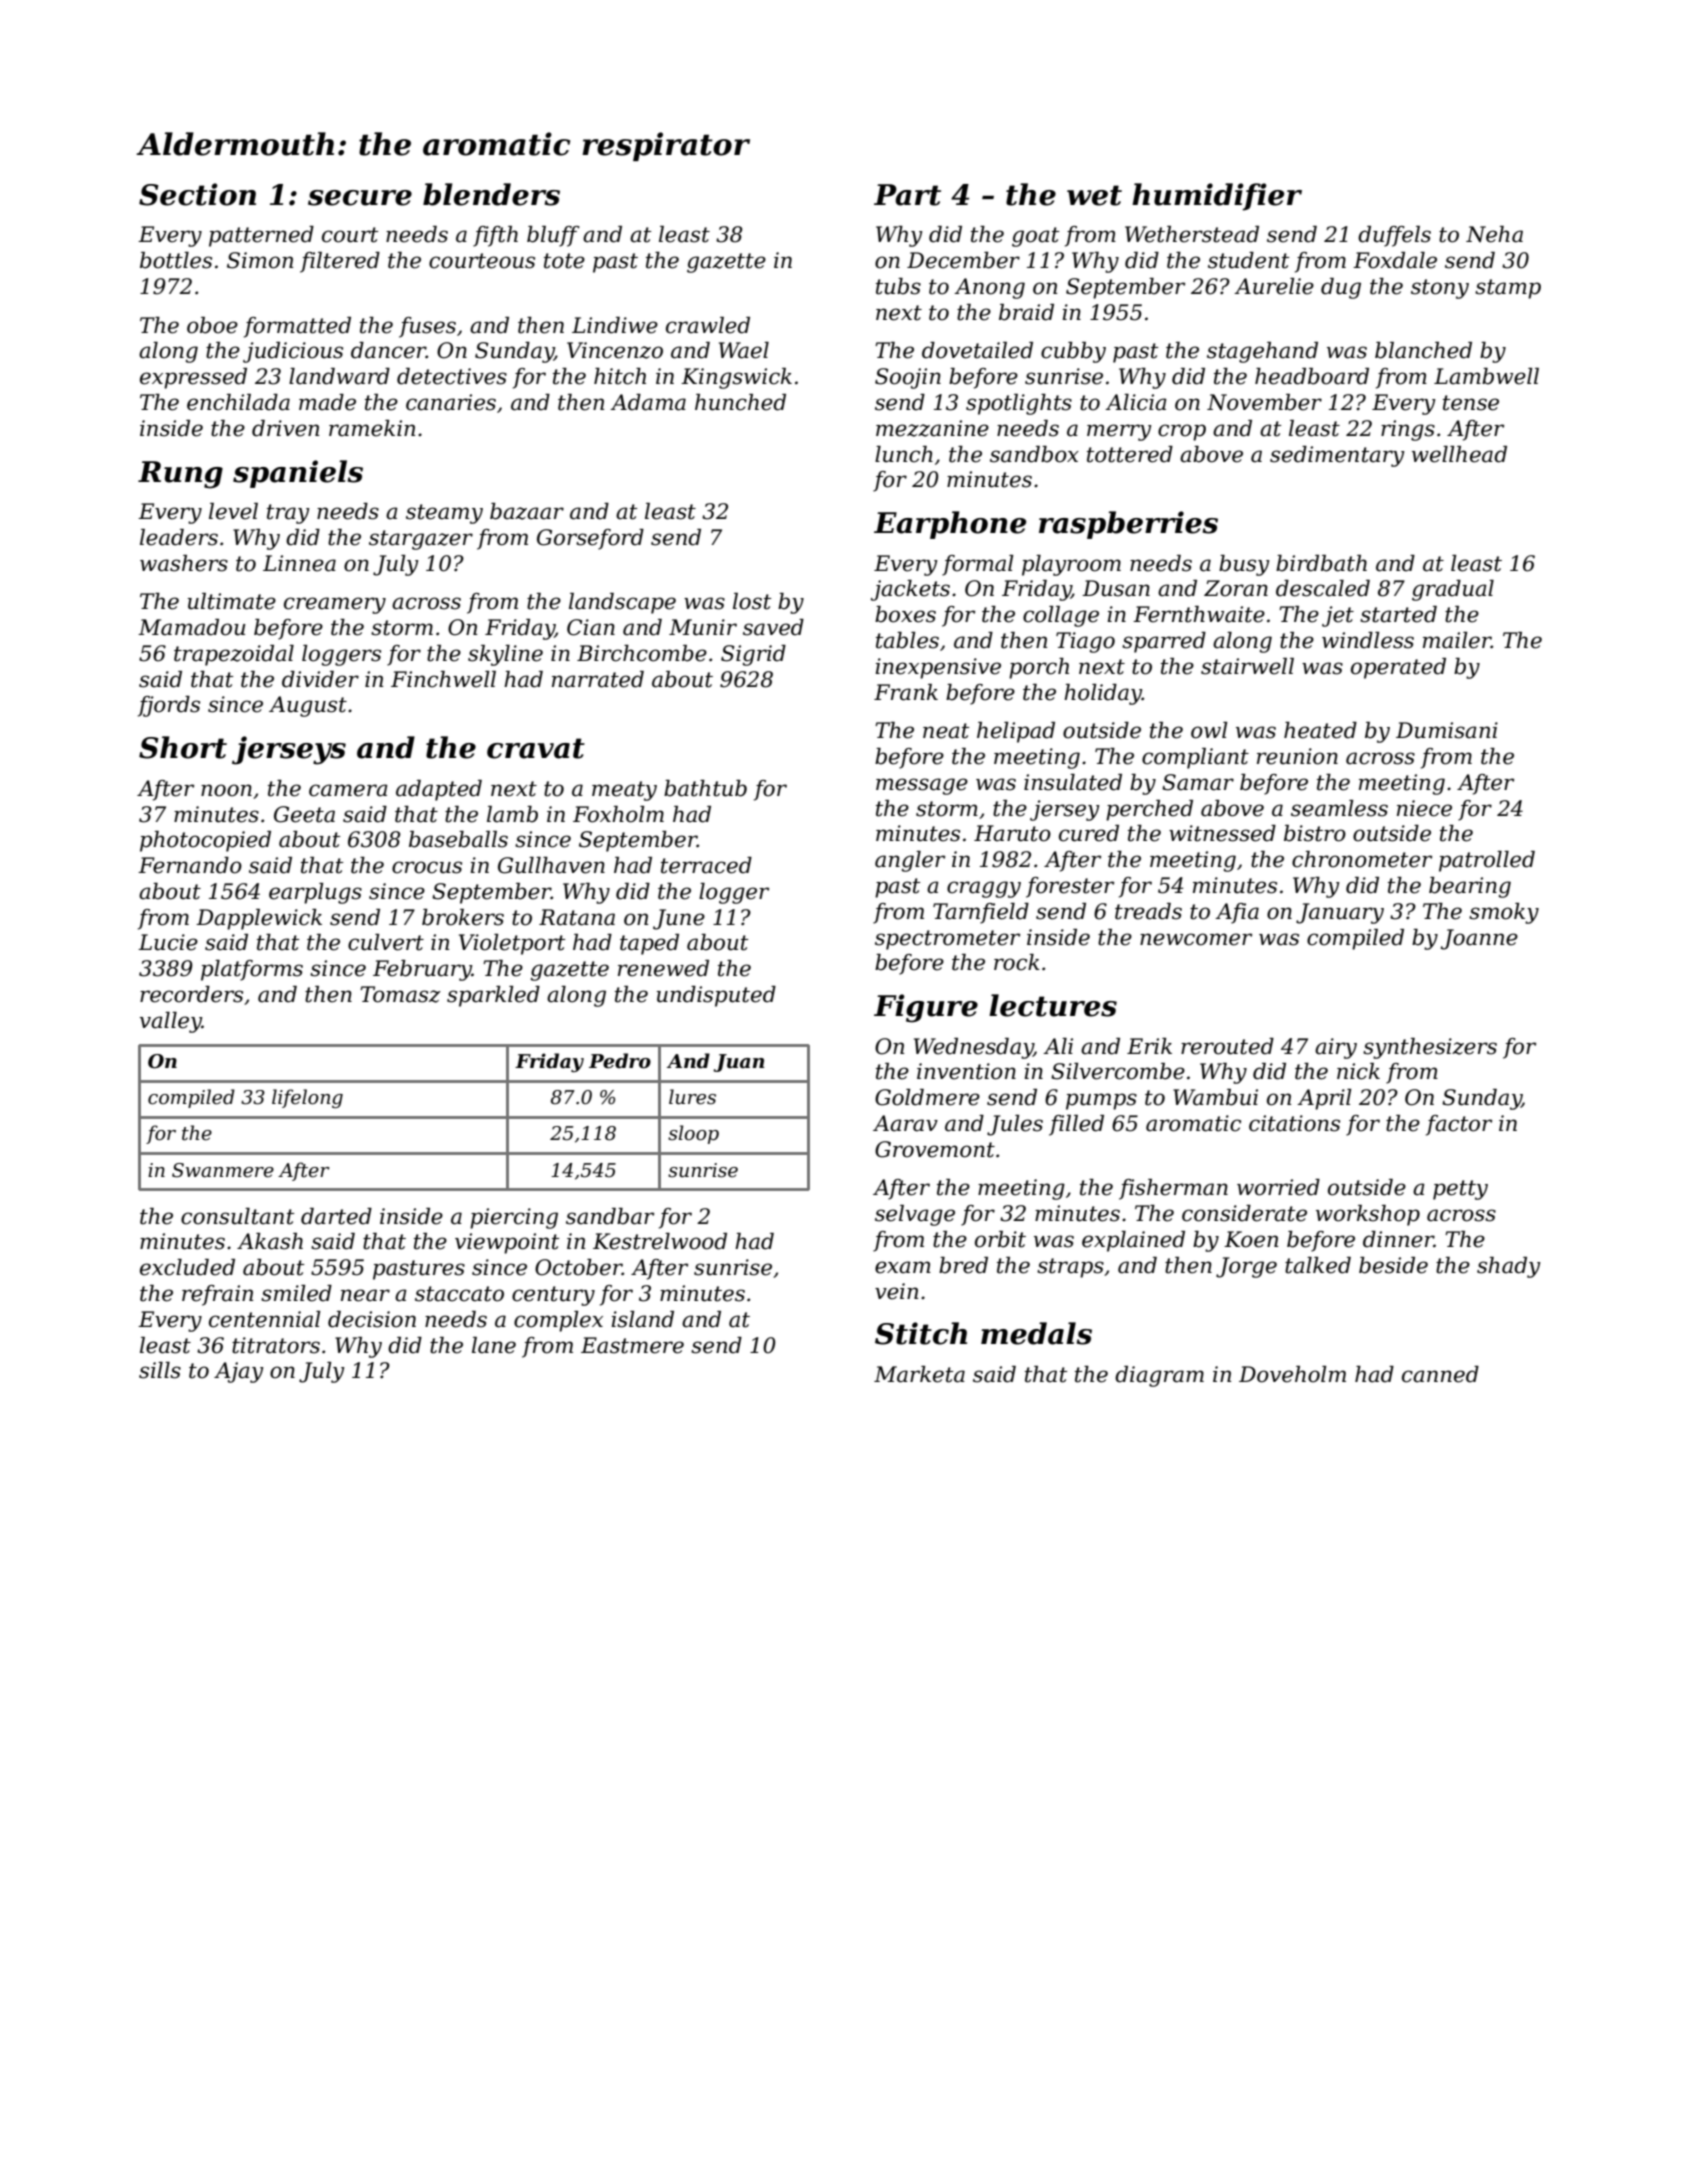 This screenshot has width=1683, height=2178. What do you see at coordinates (1470, 887) in the screenshot?
I see `bearing` at bounding box center [1470, 887].
